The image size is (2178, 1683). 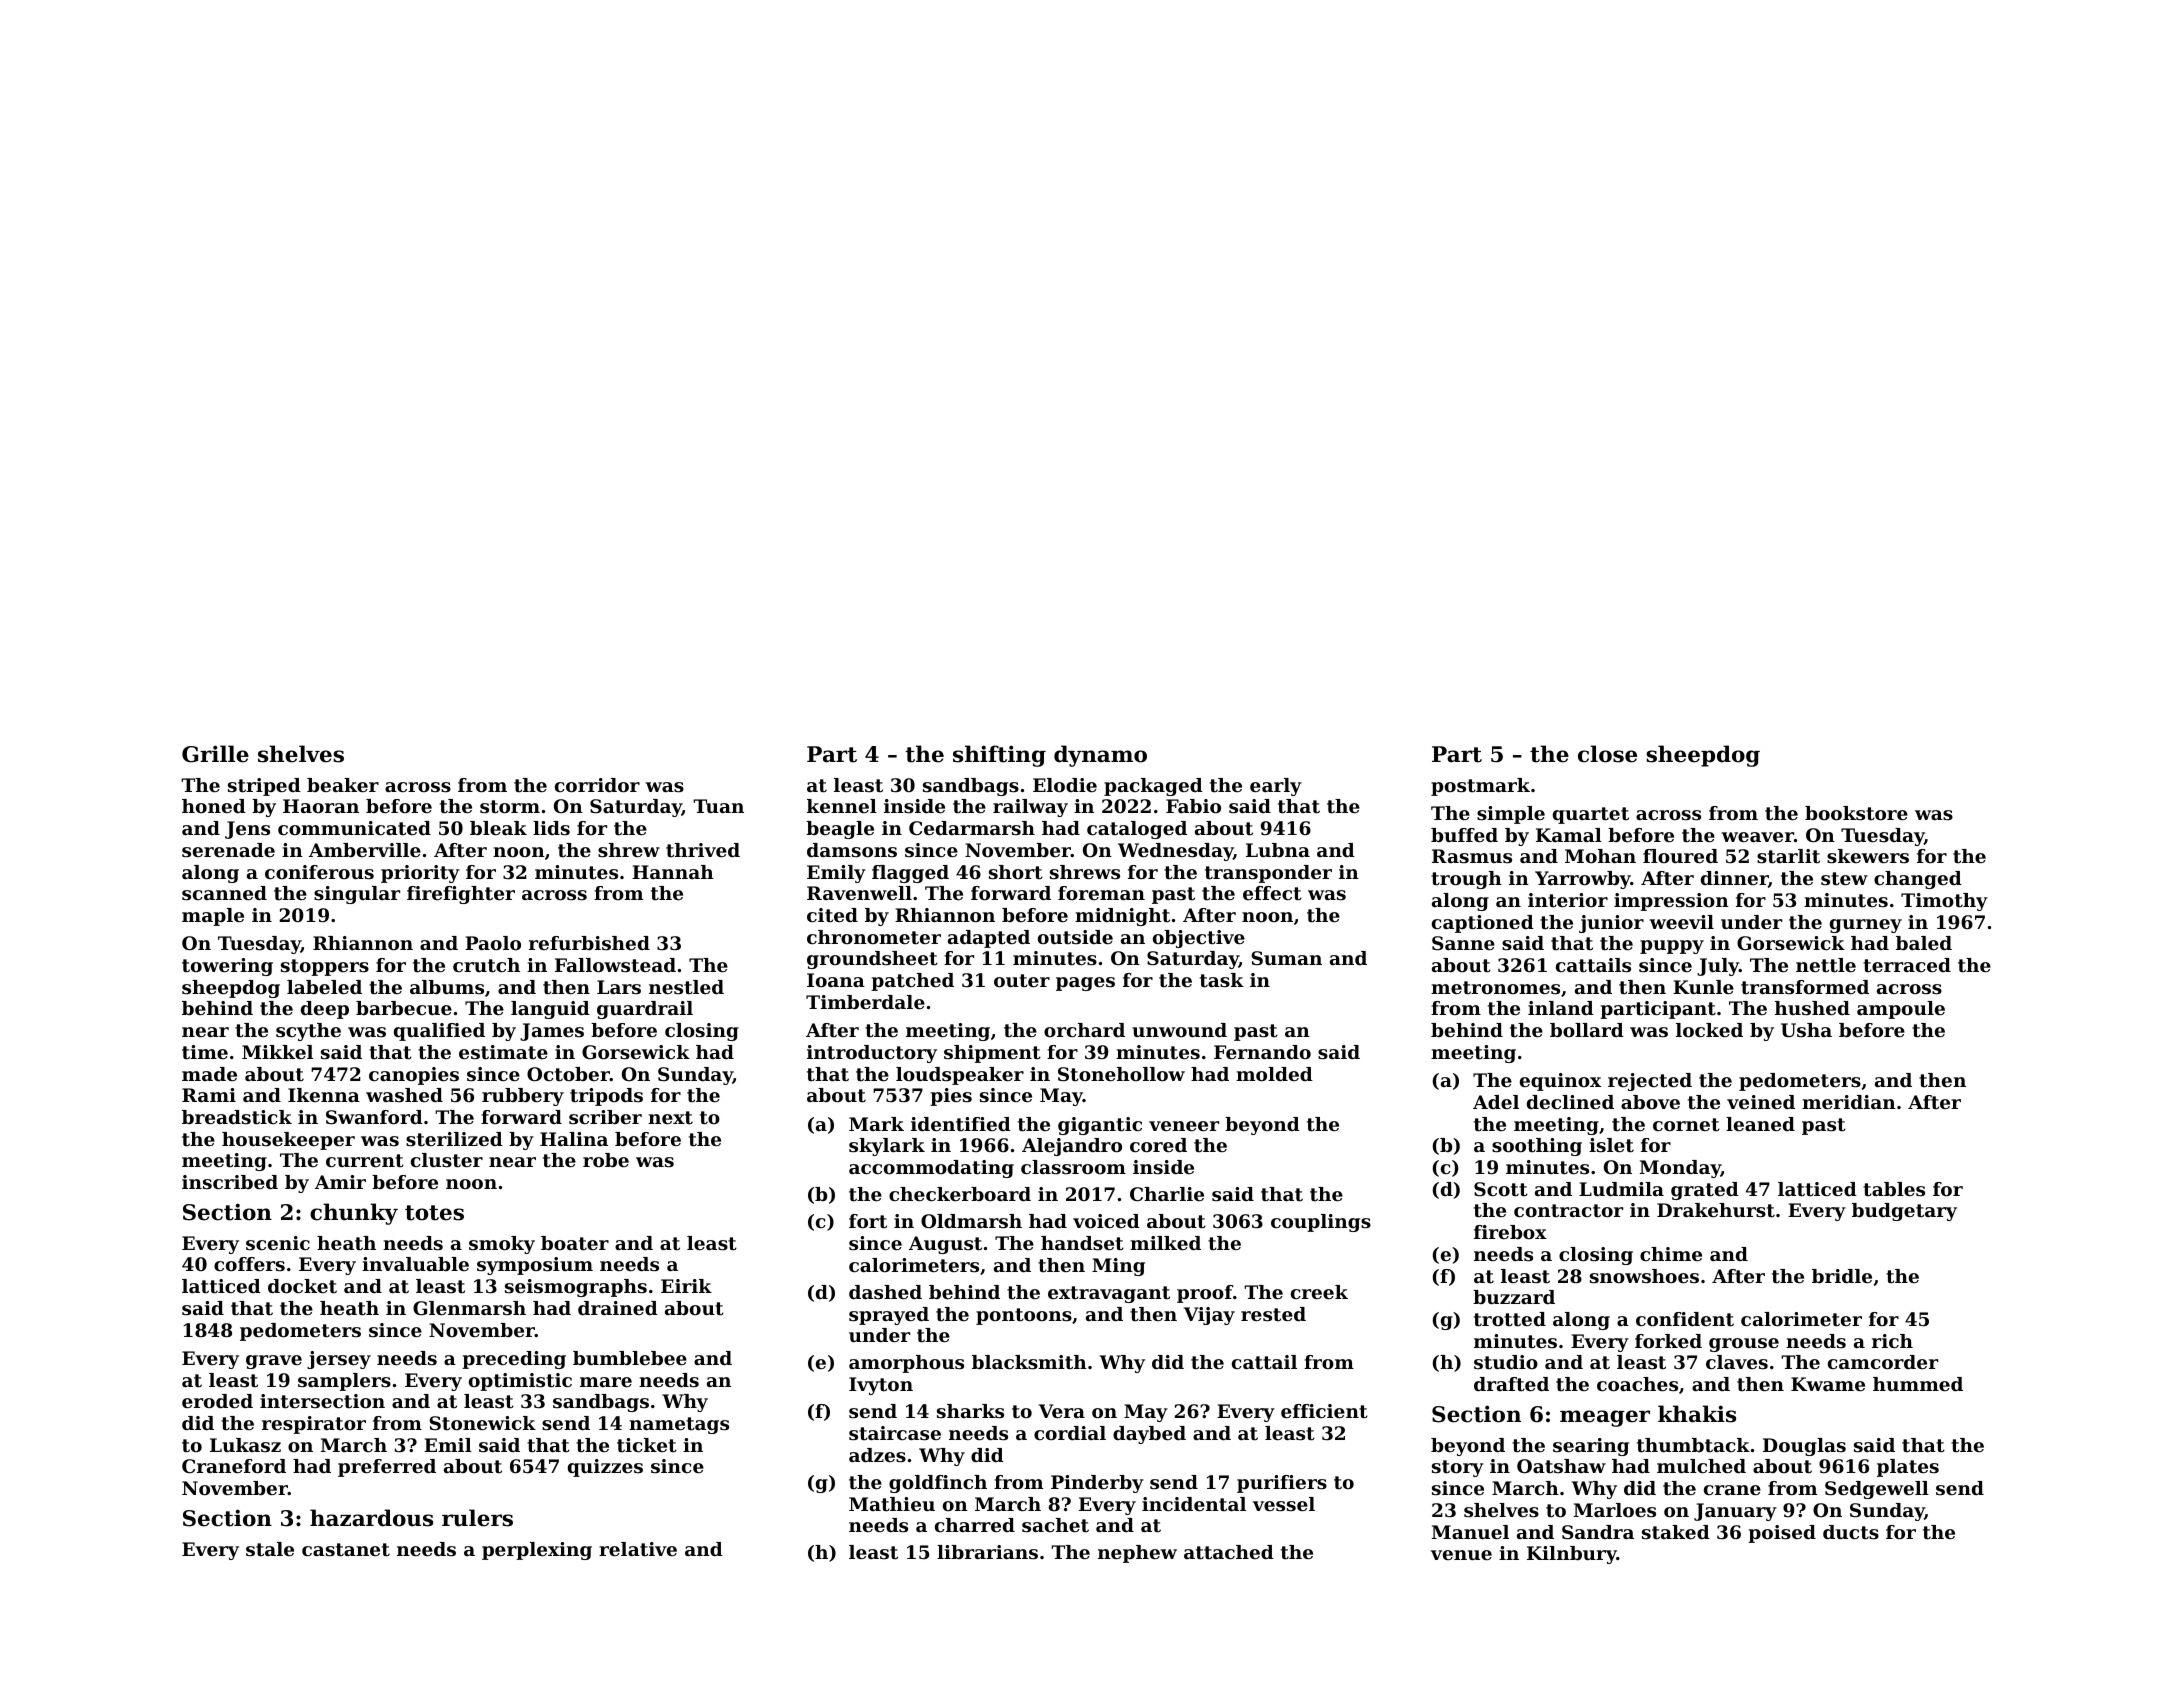 What do you see at coordinates (502, 1245) in the document?
I see `smoky` at bounding box center [502, 1245].
